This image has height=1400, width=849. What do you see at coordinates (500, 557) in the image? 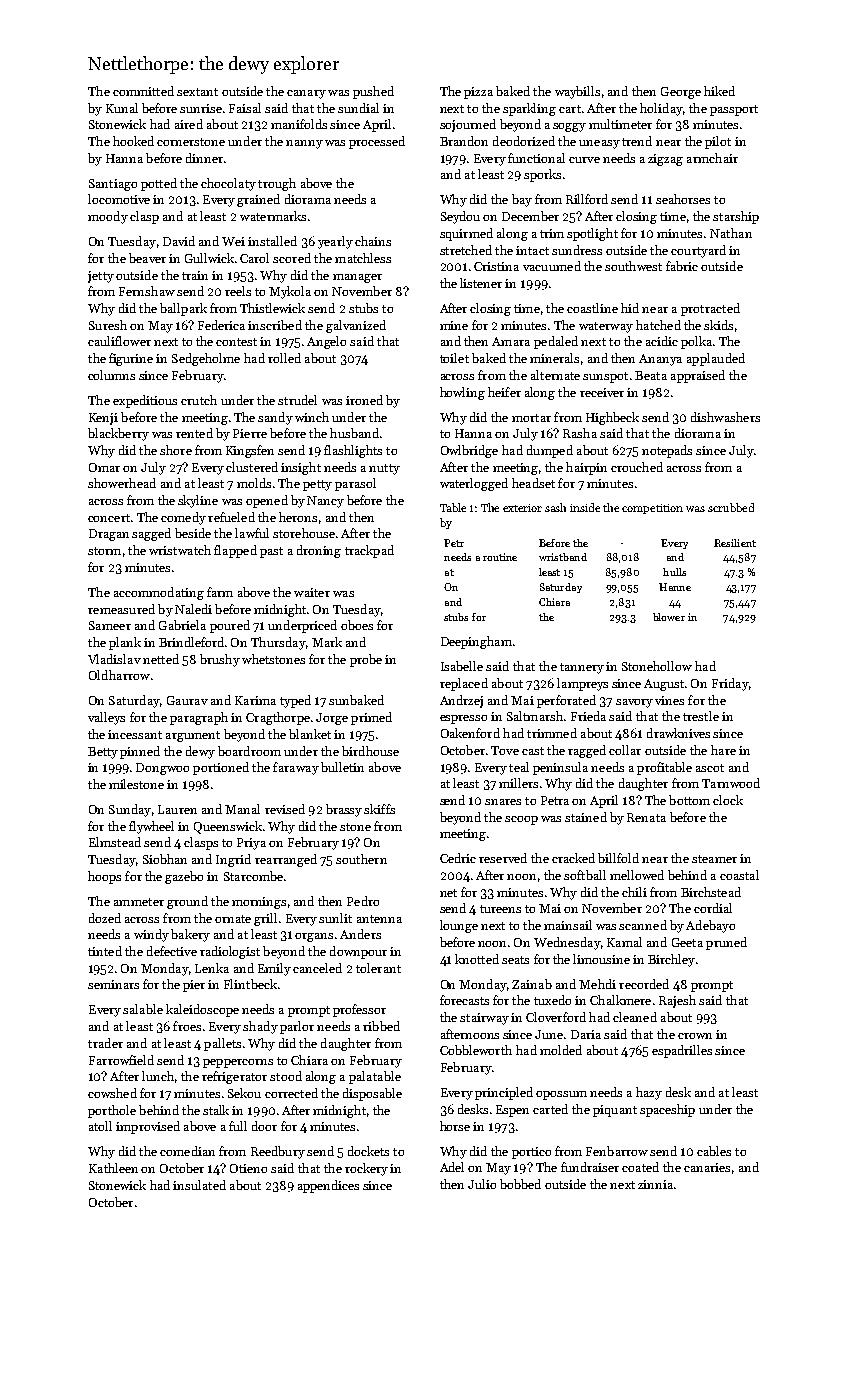
I see `routine` at bounding box center [500, 557].
